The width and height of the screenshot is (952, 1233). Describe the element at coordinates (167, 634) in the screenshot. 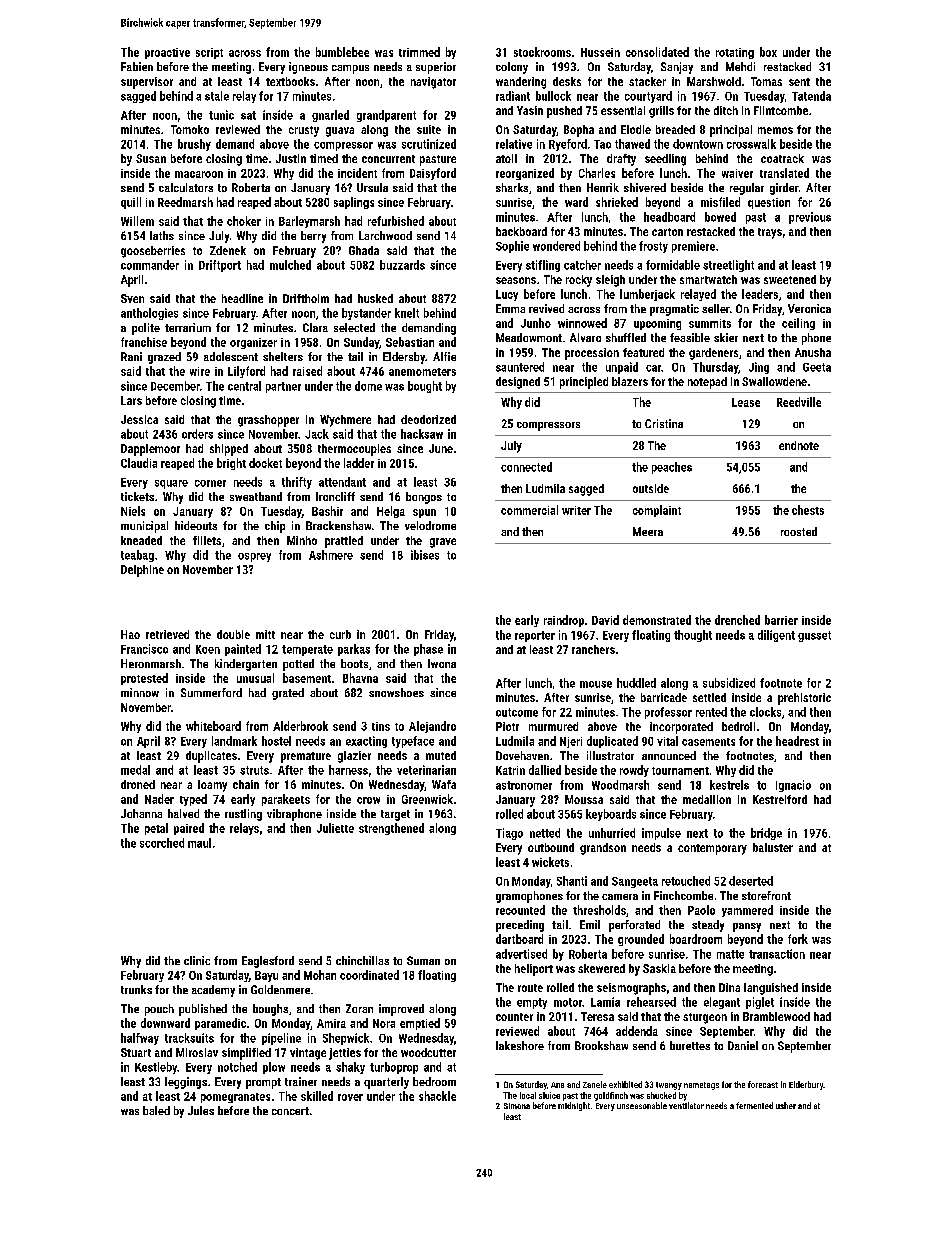

I see `retrieved` at that location.
